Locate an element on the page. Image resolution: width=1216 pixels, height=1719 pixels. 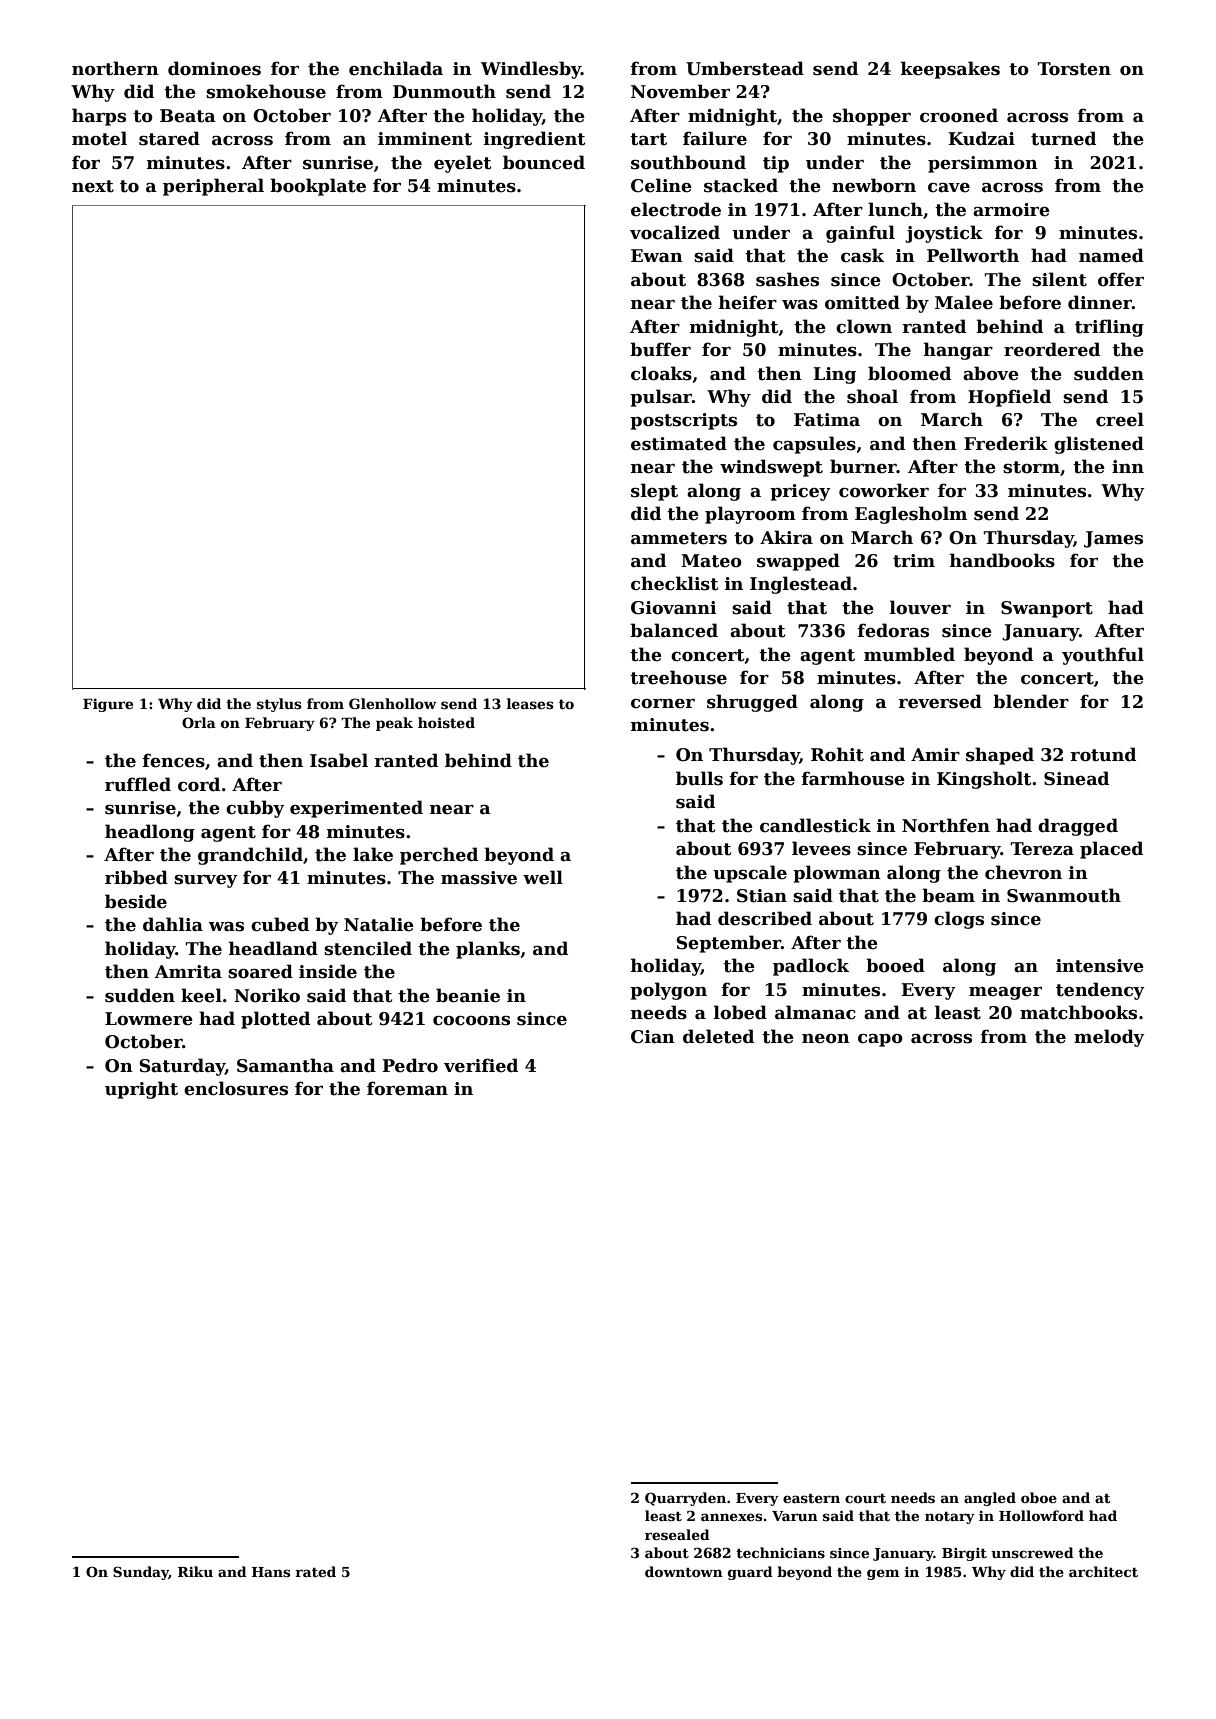
foreman is located at coordinates (407, 1088).
